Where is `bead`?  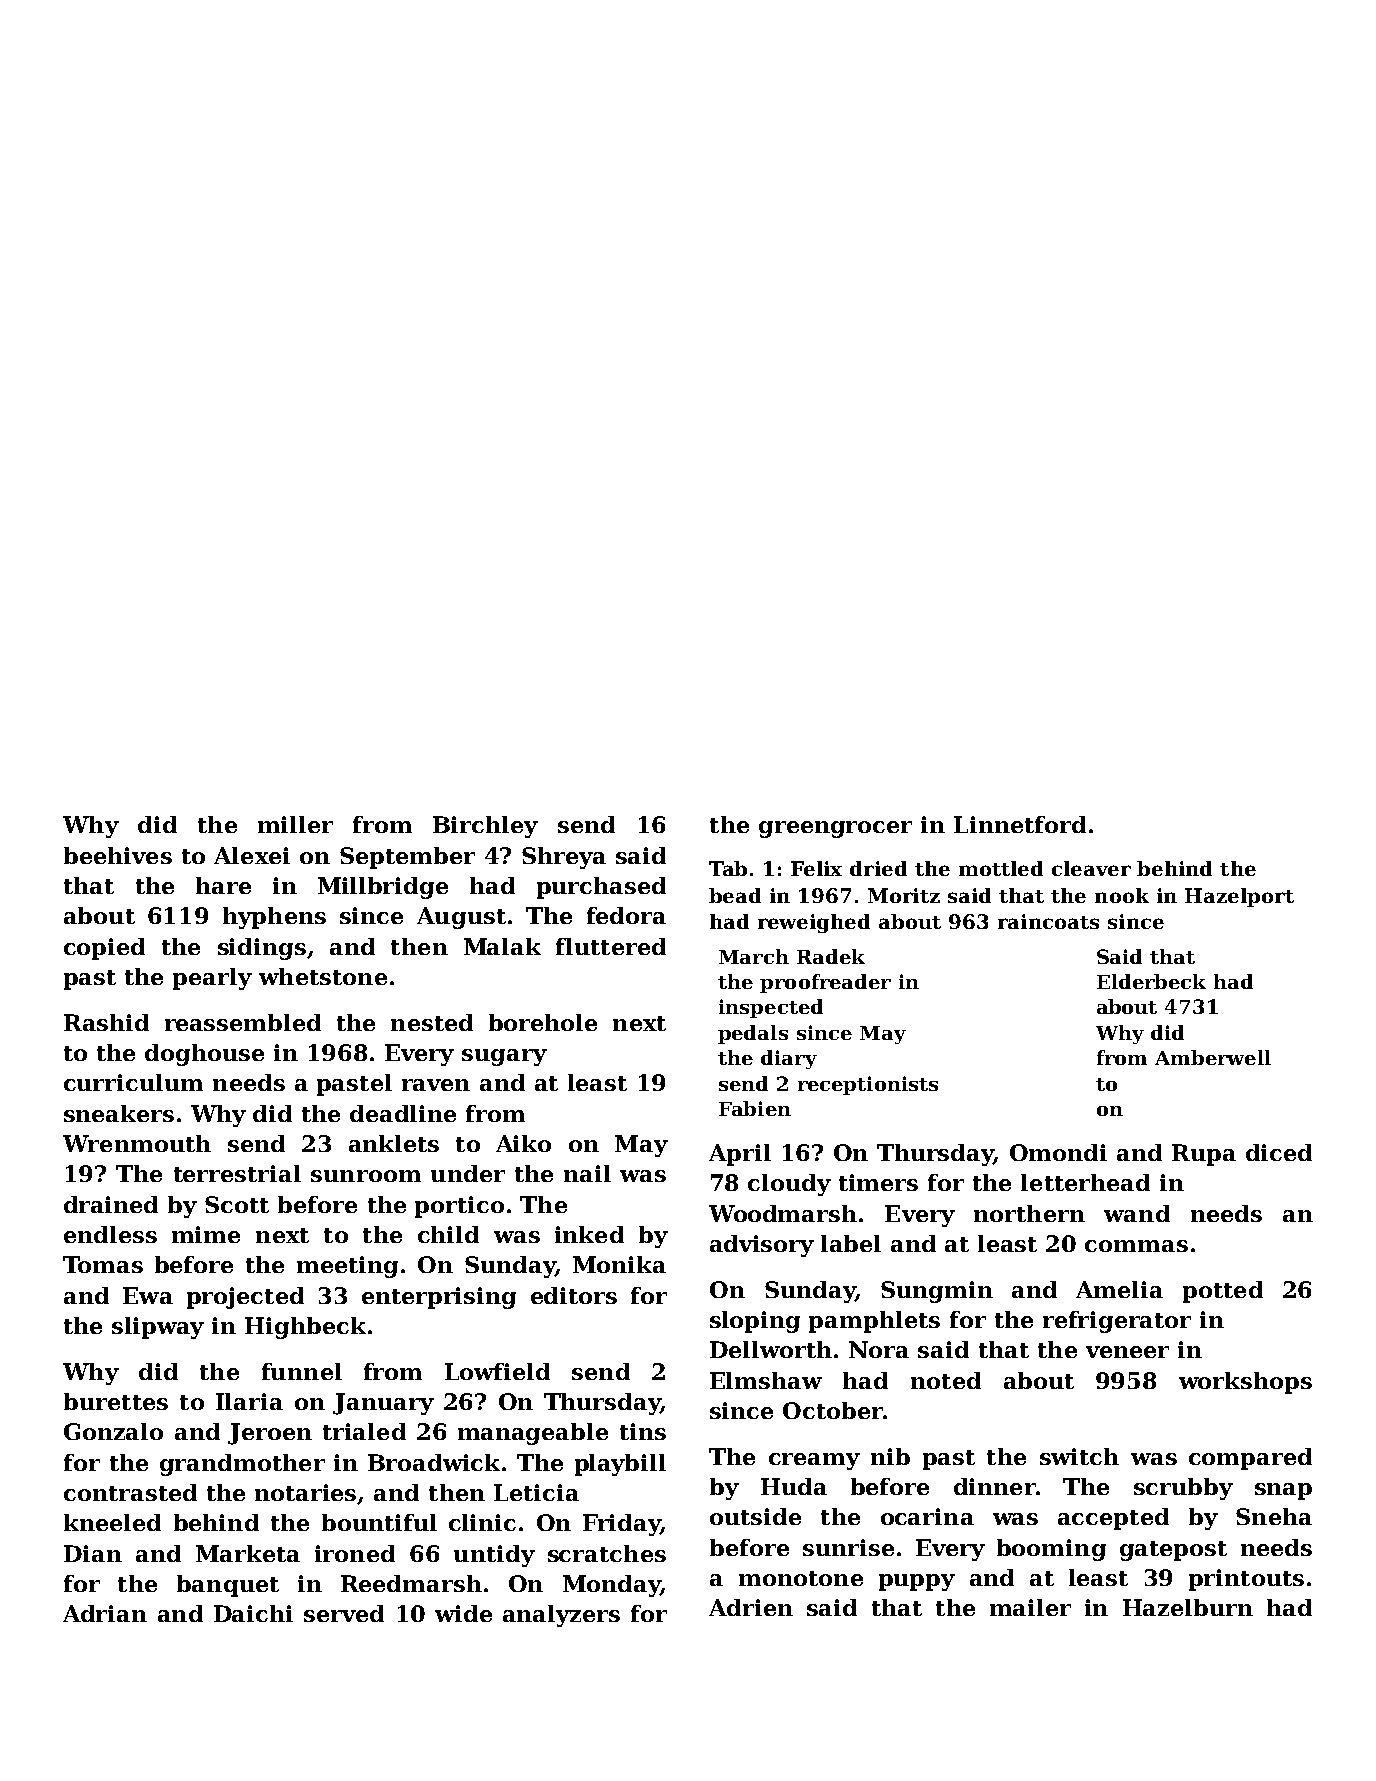
bead is located at coordinates (735, 895).
